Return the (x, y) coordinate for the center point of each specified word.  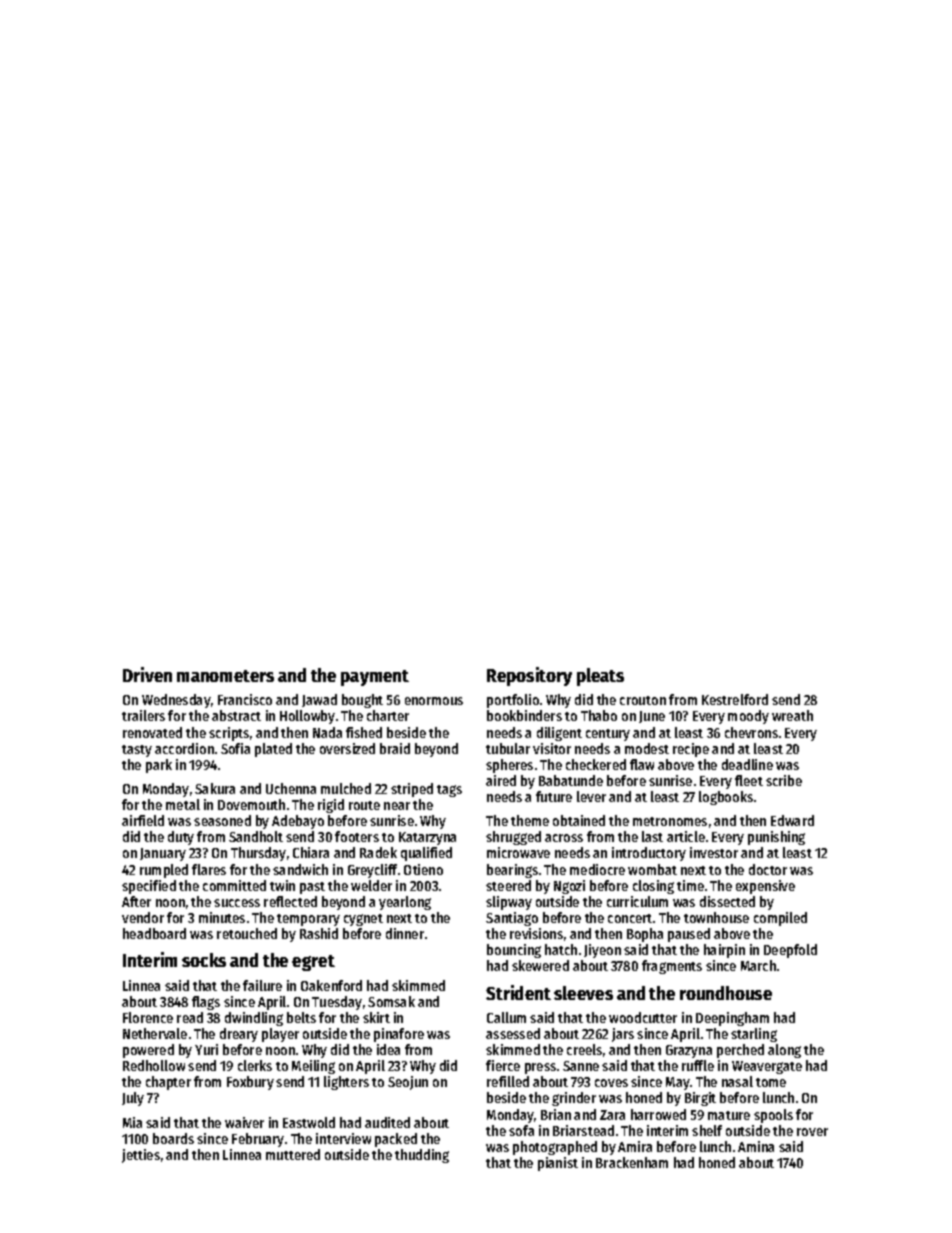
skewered (540, 965)
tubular (508, 748)
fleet (749, 780)
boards (173, 1138)
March (758, 965)
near (397, 806)
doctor (768, 869)
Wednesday (176, 701)
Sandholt (256, 836)
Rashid (319, 933)
